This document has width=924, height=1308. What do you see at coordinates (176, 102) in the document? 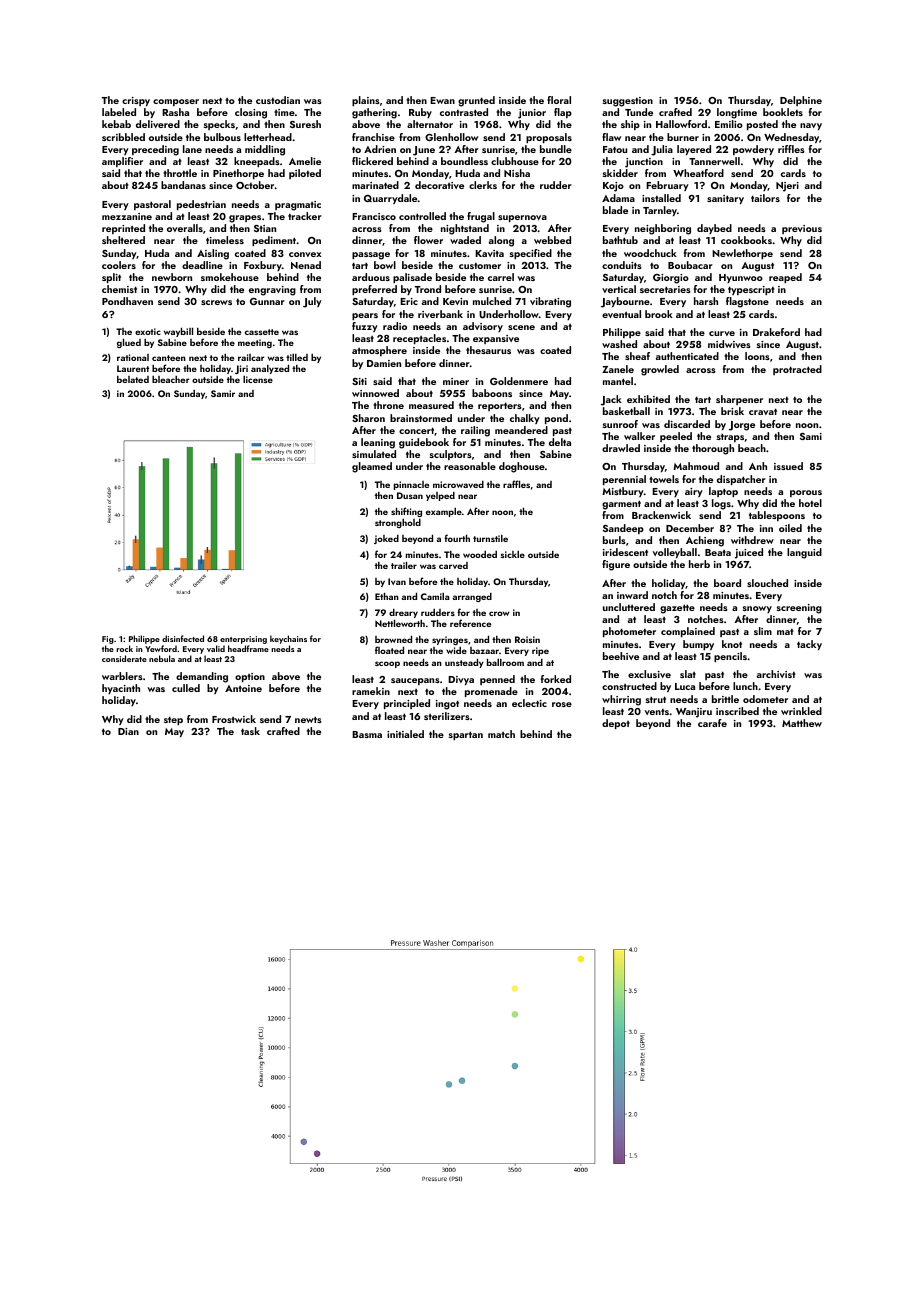
I see `composer` at bounding box center [176, 102].
